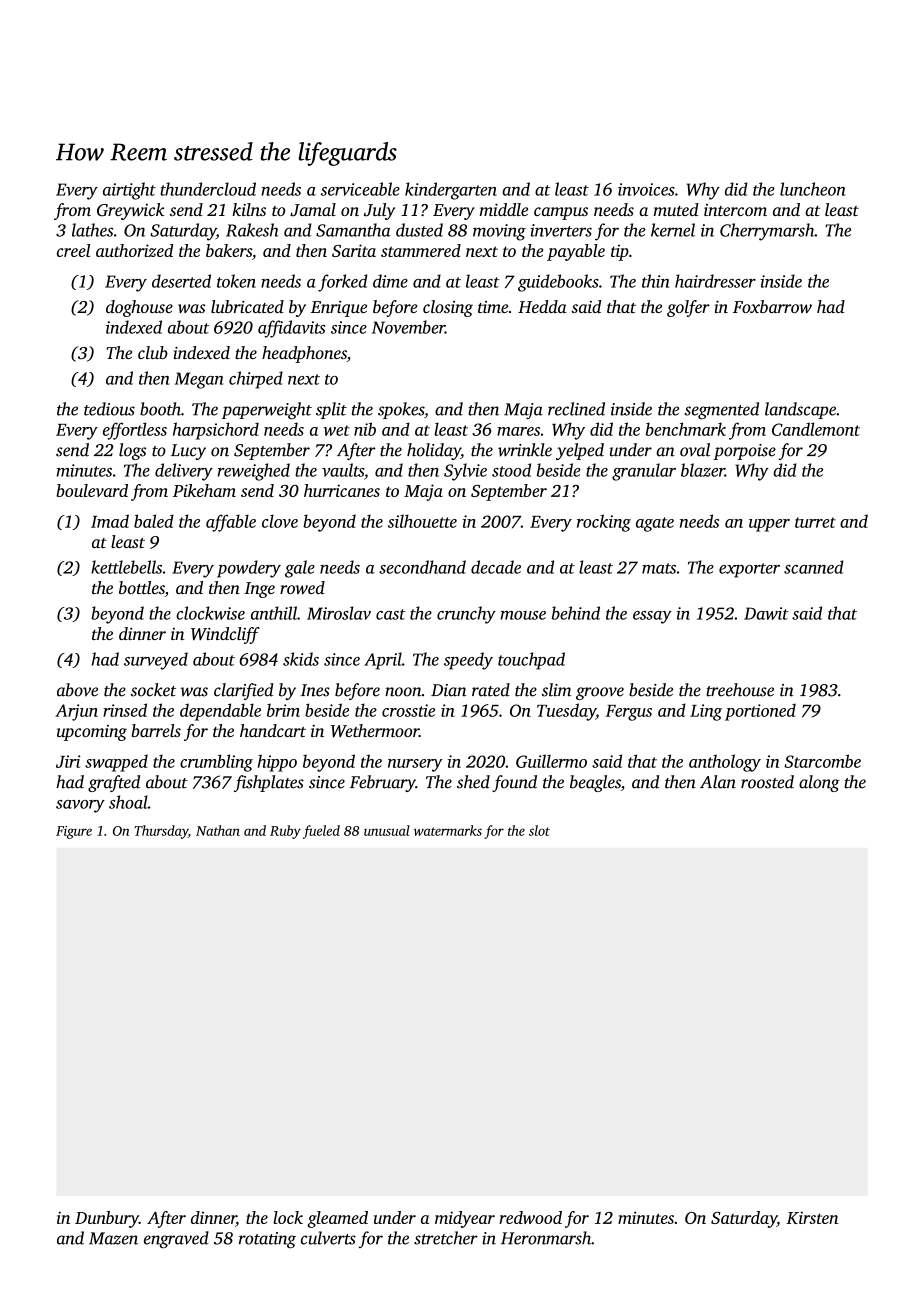 This page has width=924, height=1314. Describe the element at coordinates (646, 189) in the page. I see `invoices` at that location.
